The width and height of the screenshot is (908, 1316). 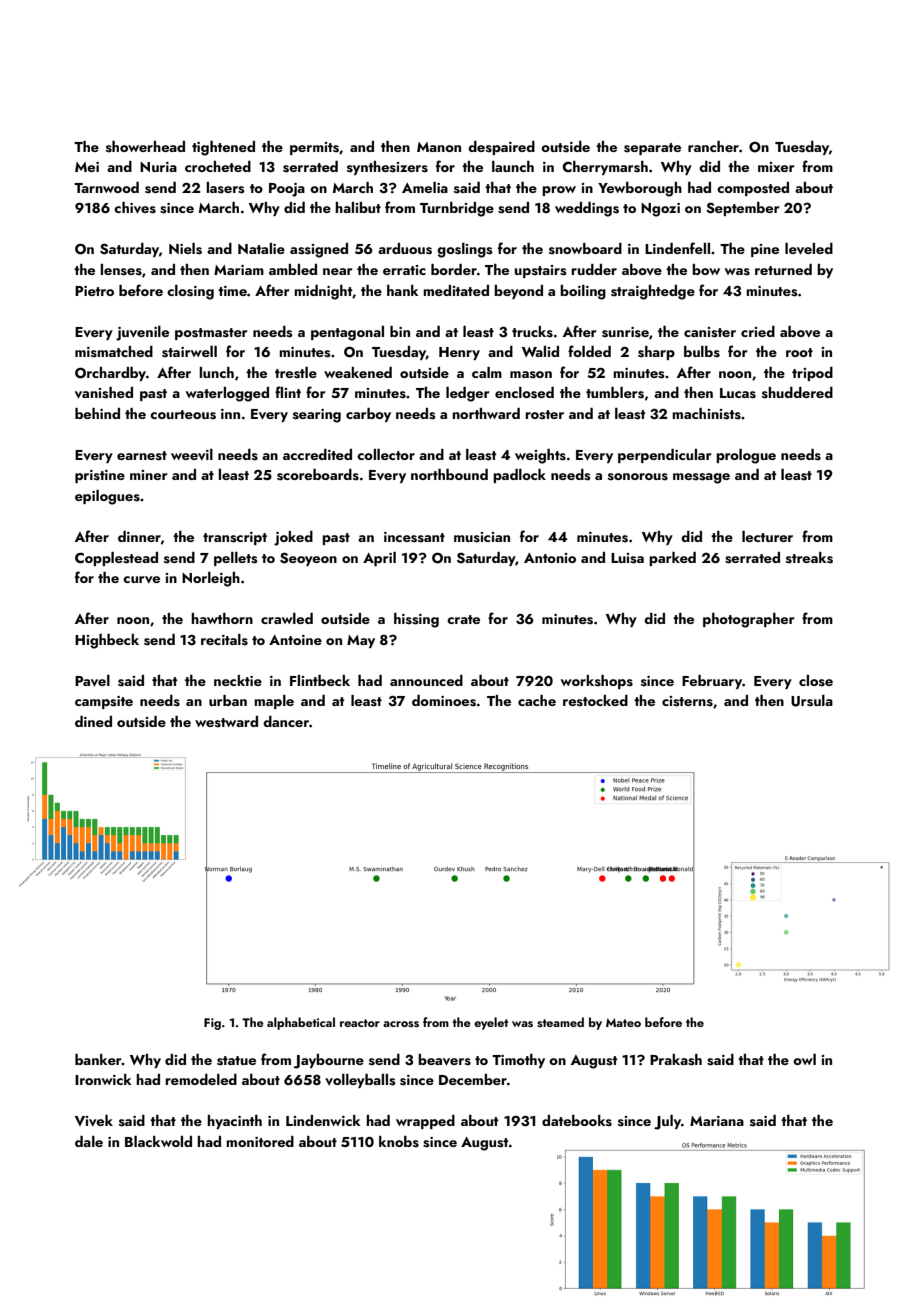 What do you see at coordinates (501, 148) in the screenshot?
I see `despaired` at bounding box center [501, 148].
